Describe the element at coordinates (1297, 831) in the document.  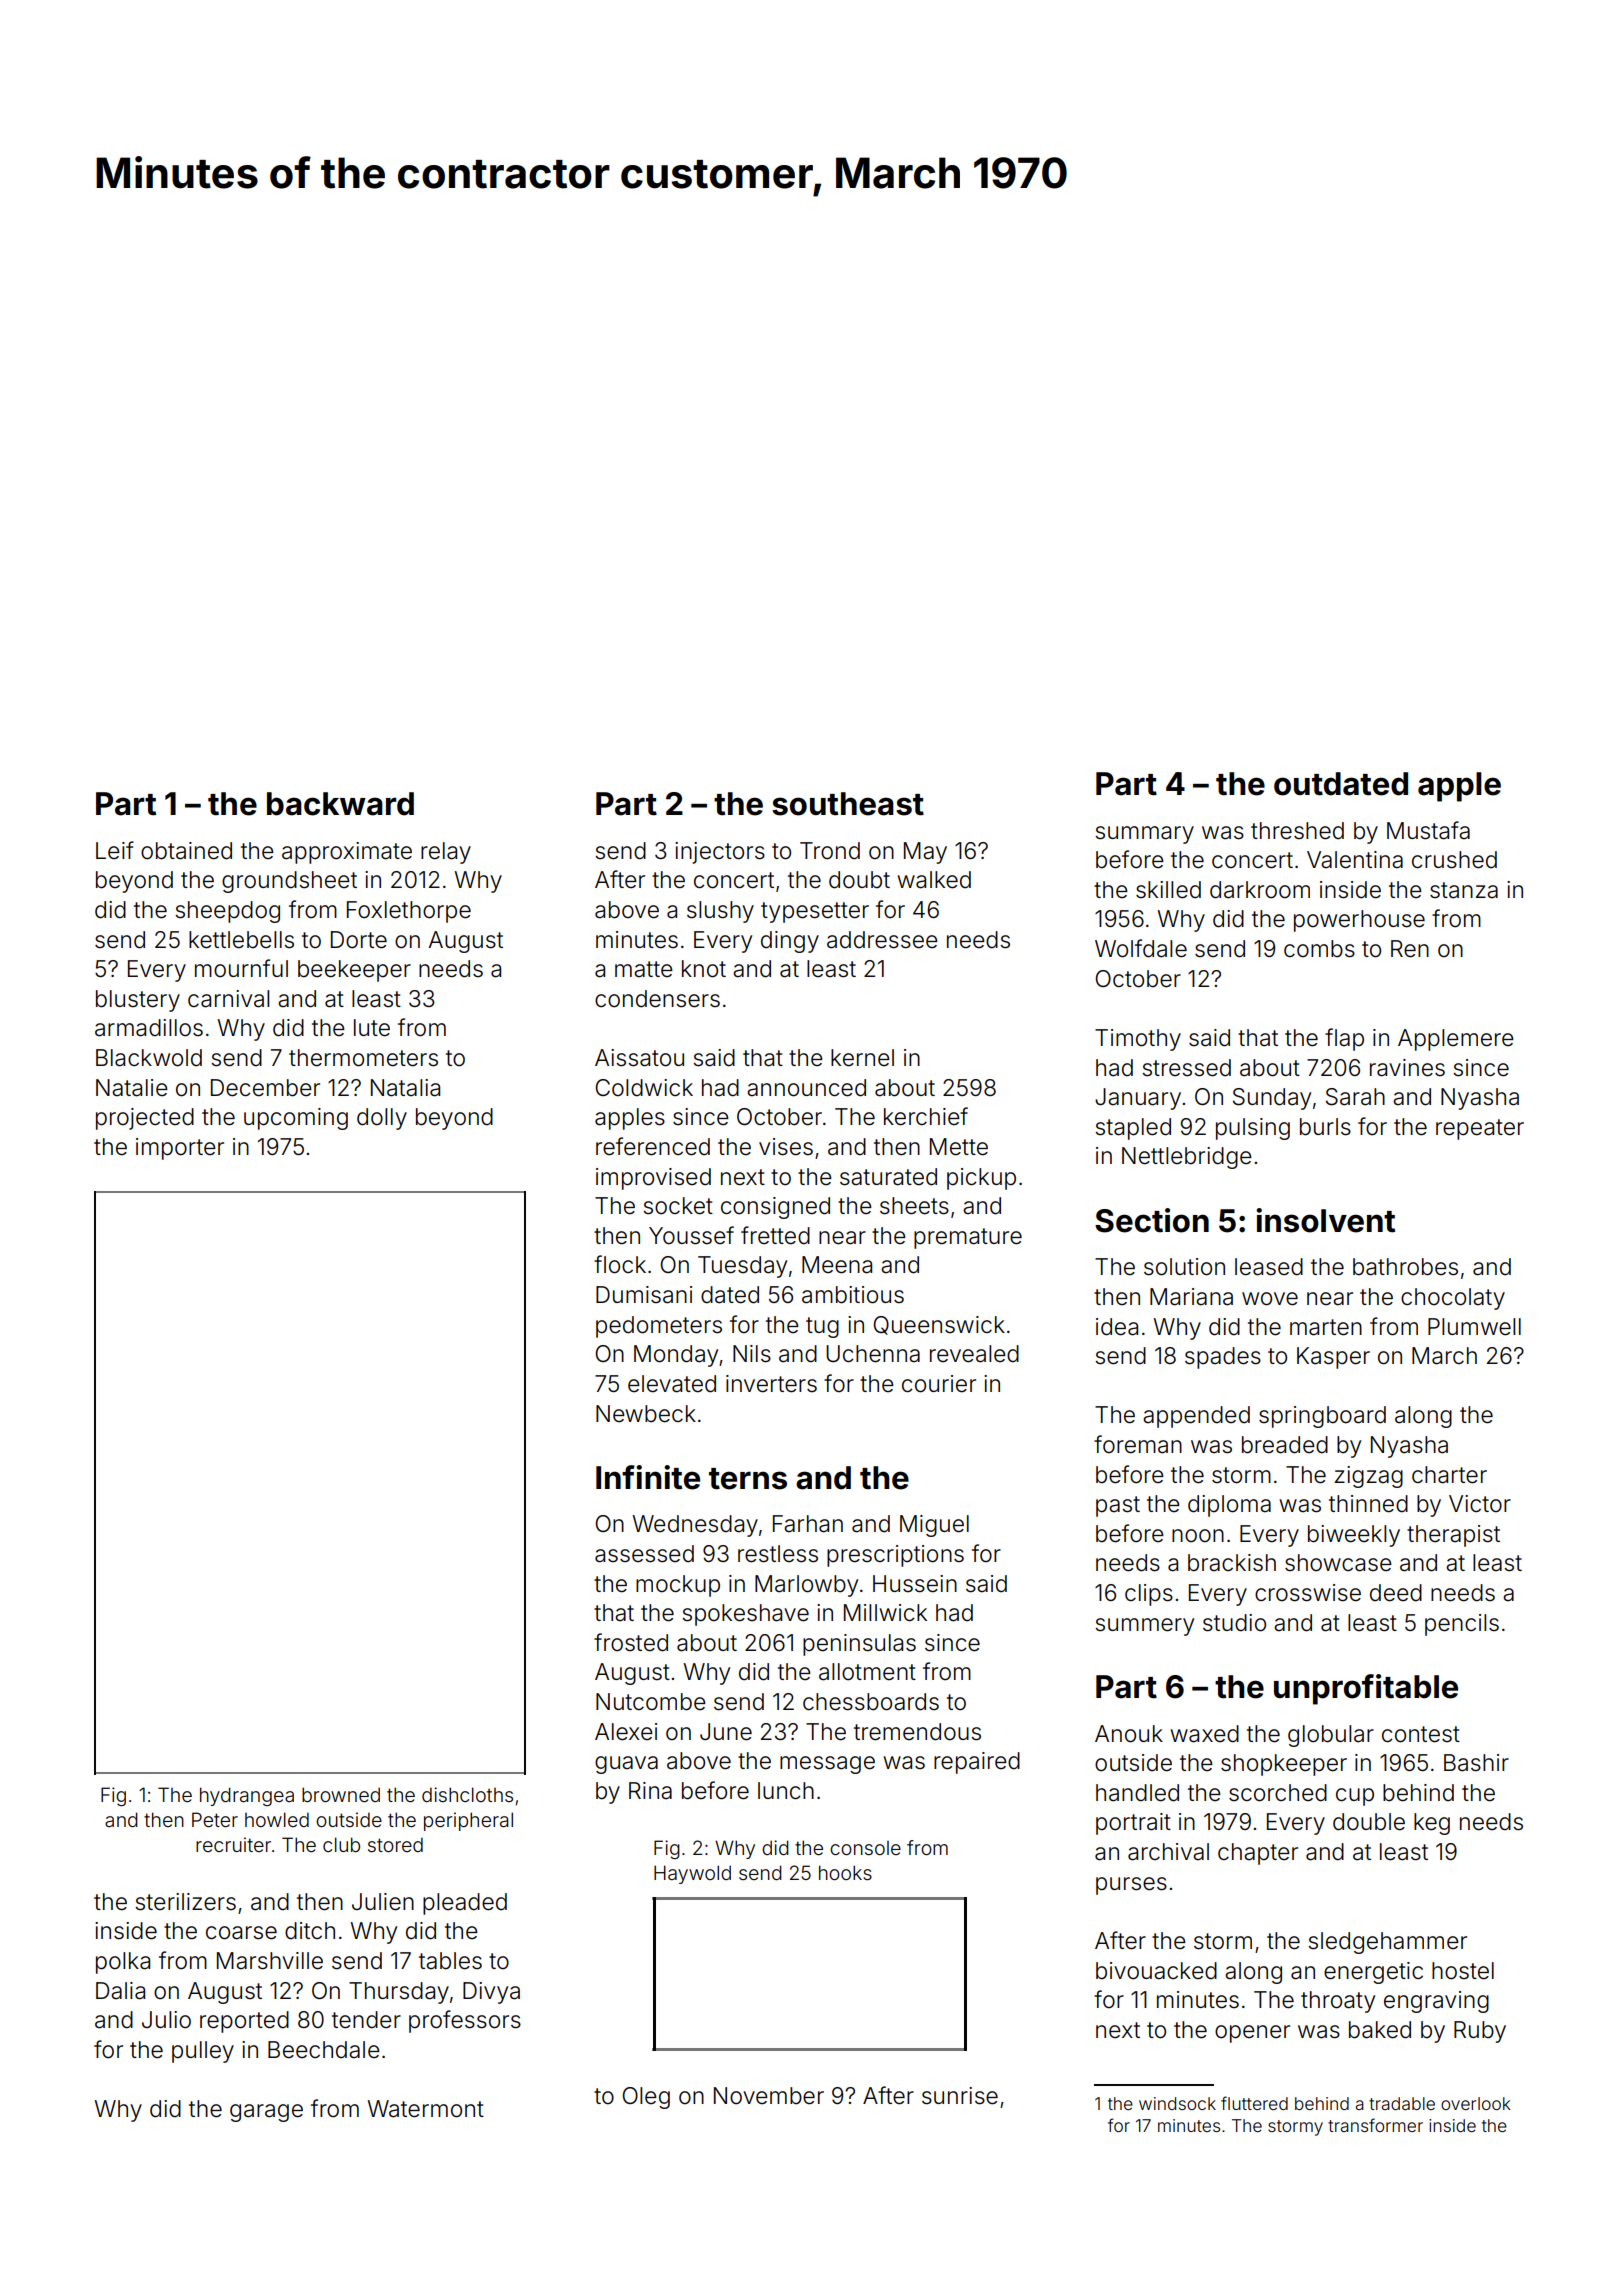
I see `threshed` at that location.
